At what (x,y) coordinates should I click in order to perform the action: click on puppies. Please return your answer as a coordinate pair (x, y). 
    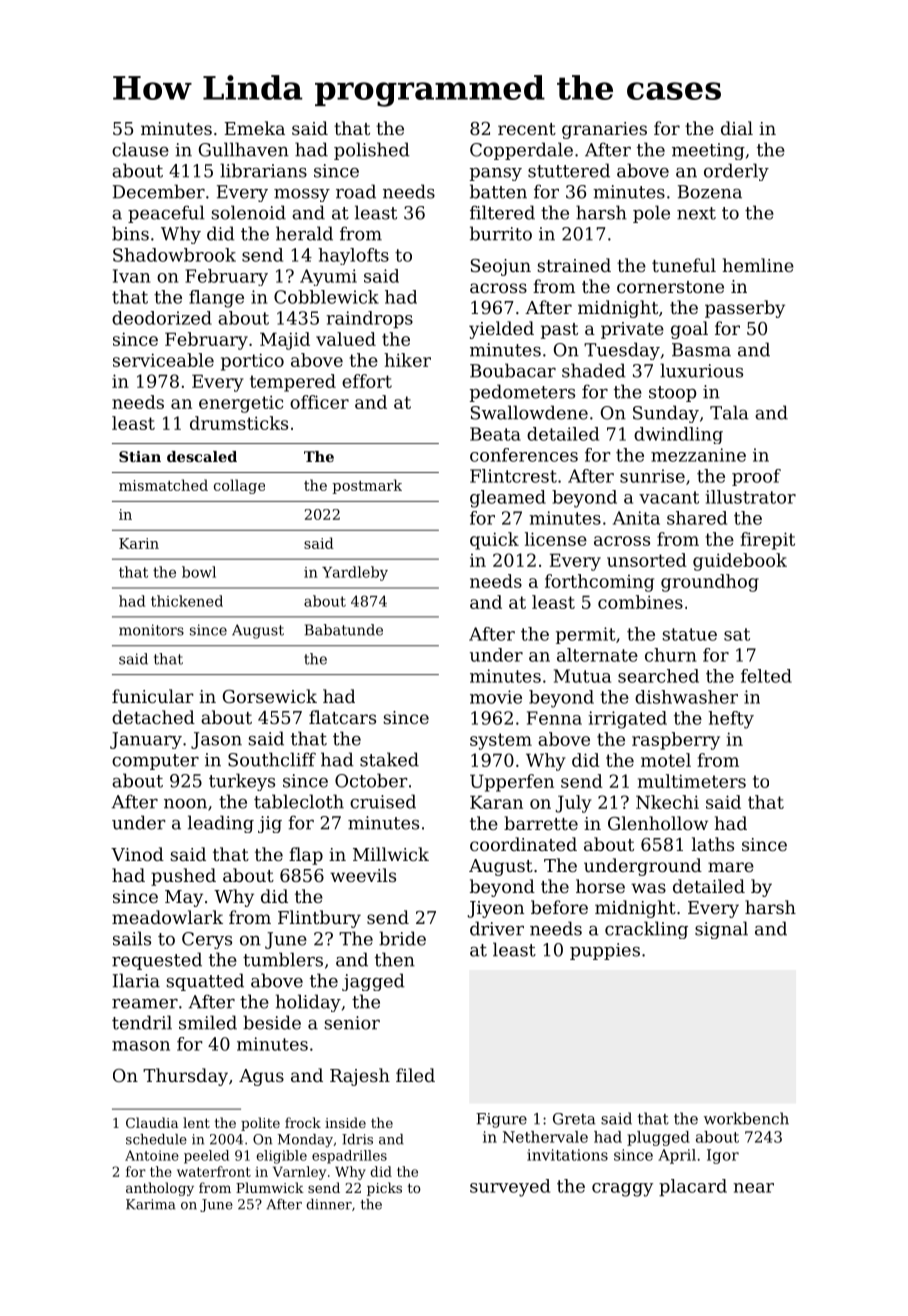
    Looking at the image, I should click on (605, 951).
